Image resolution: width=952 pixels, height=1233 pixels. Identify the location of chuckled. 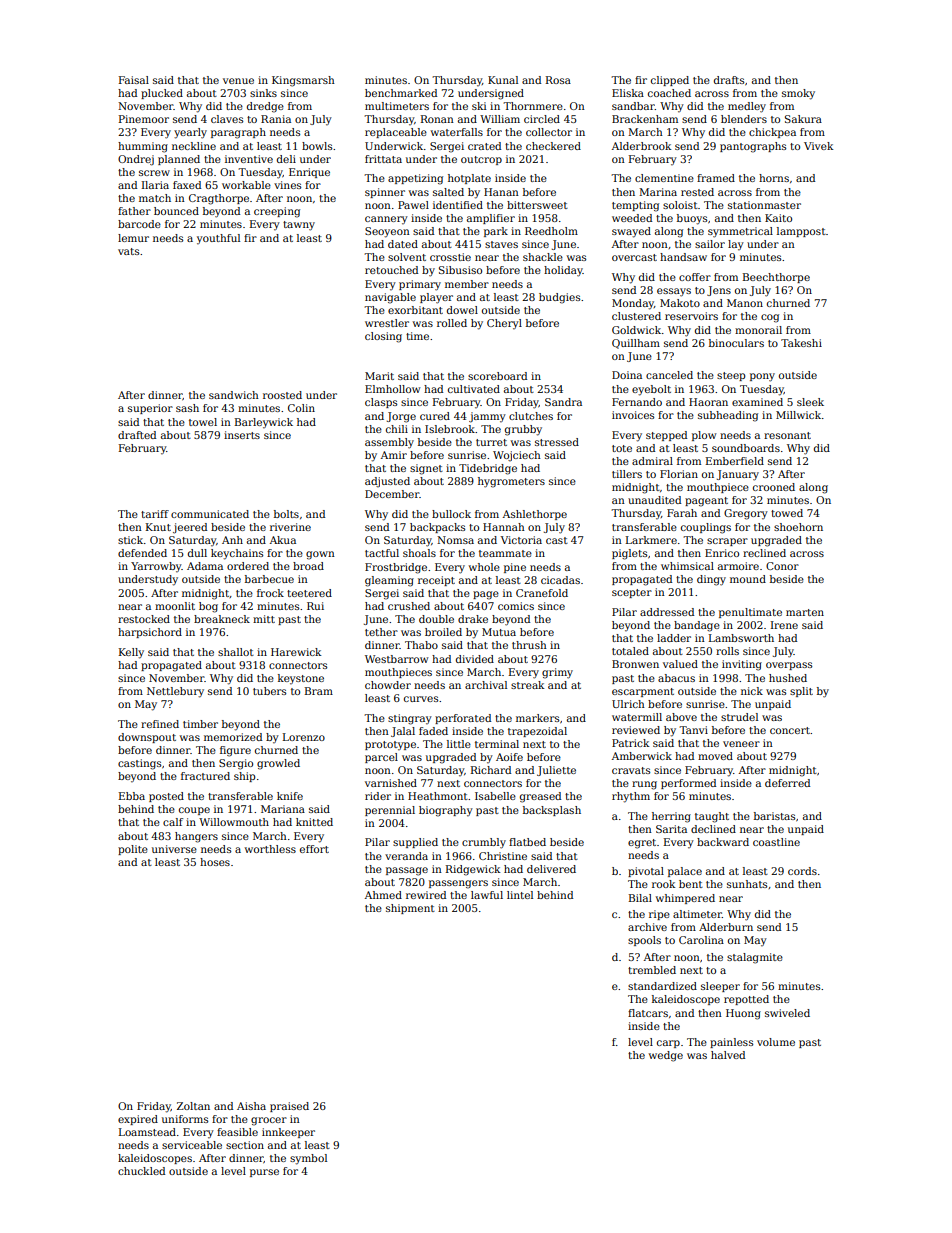
(141, 1171).
